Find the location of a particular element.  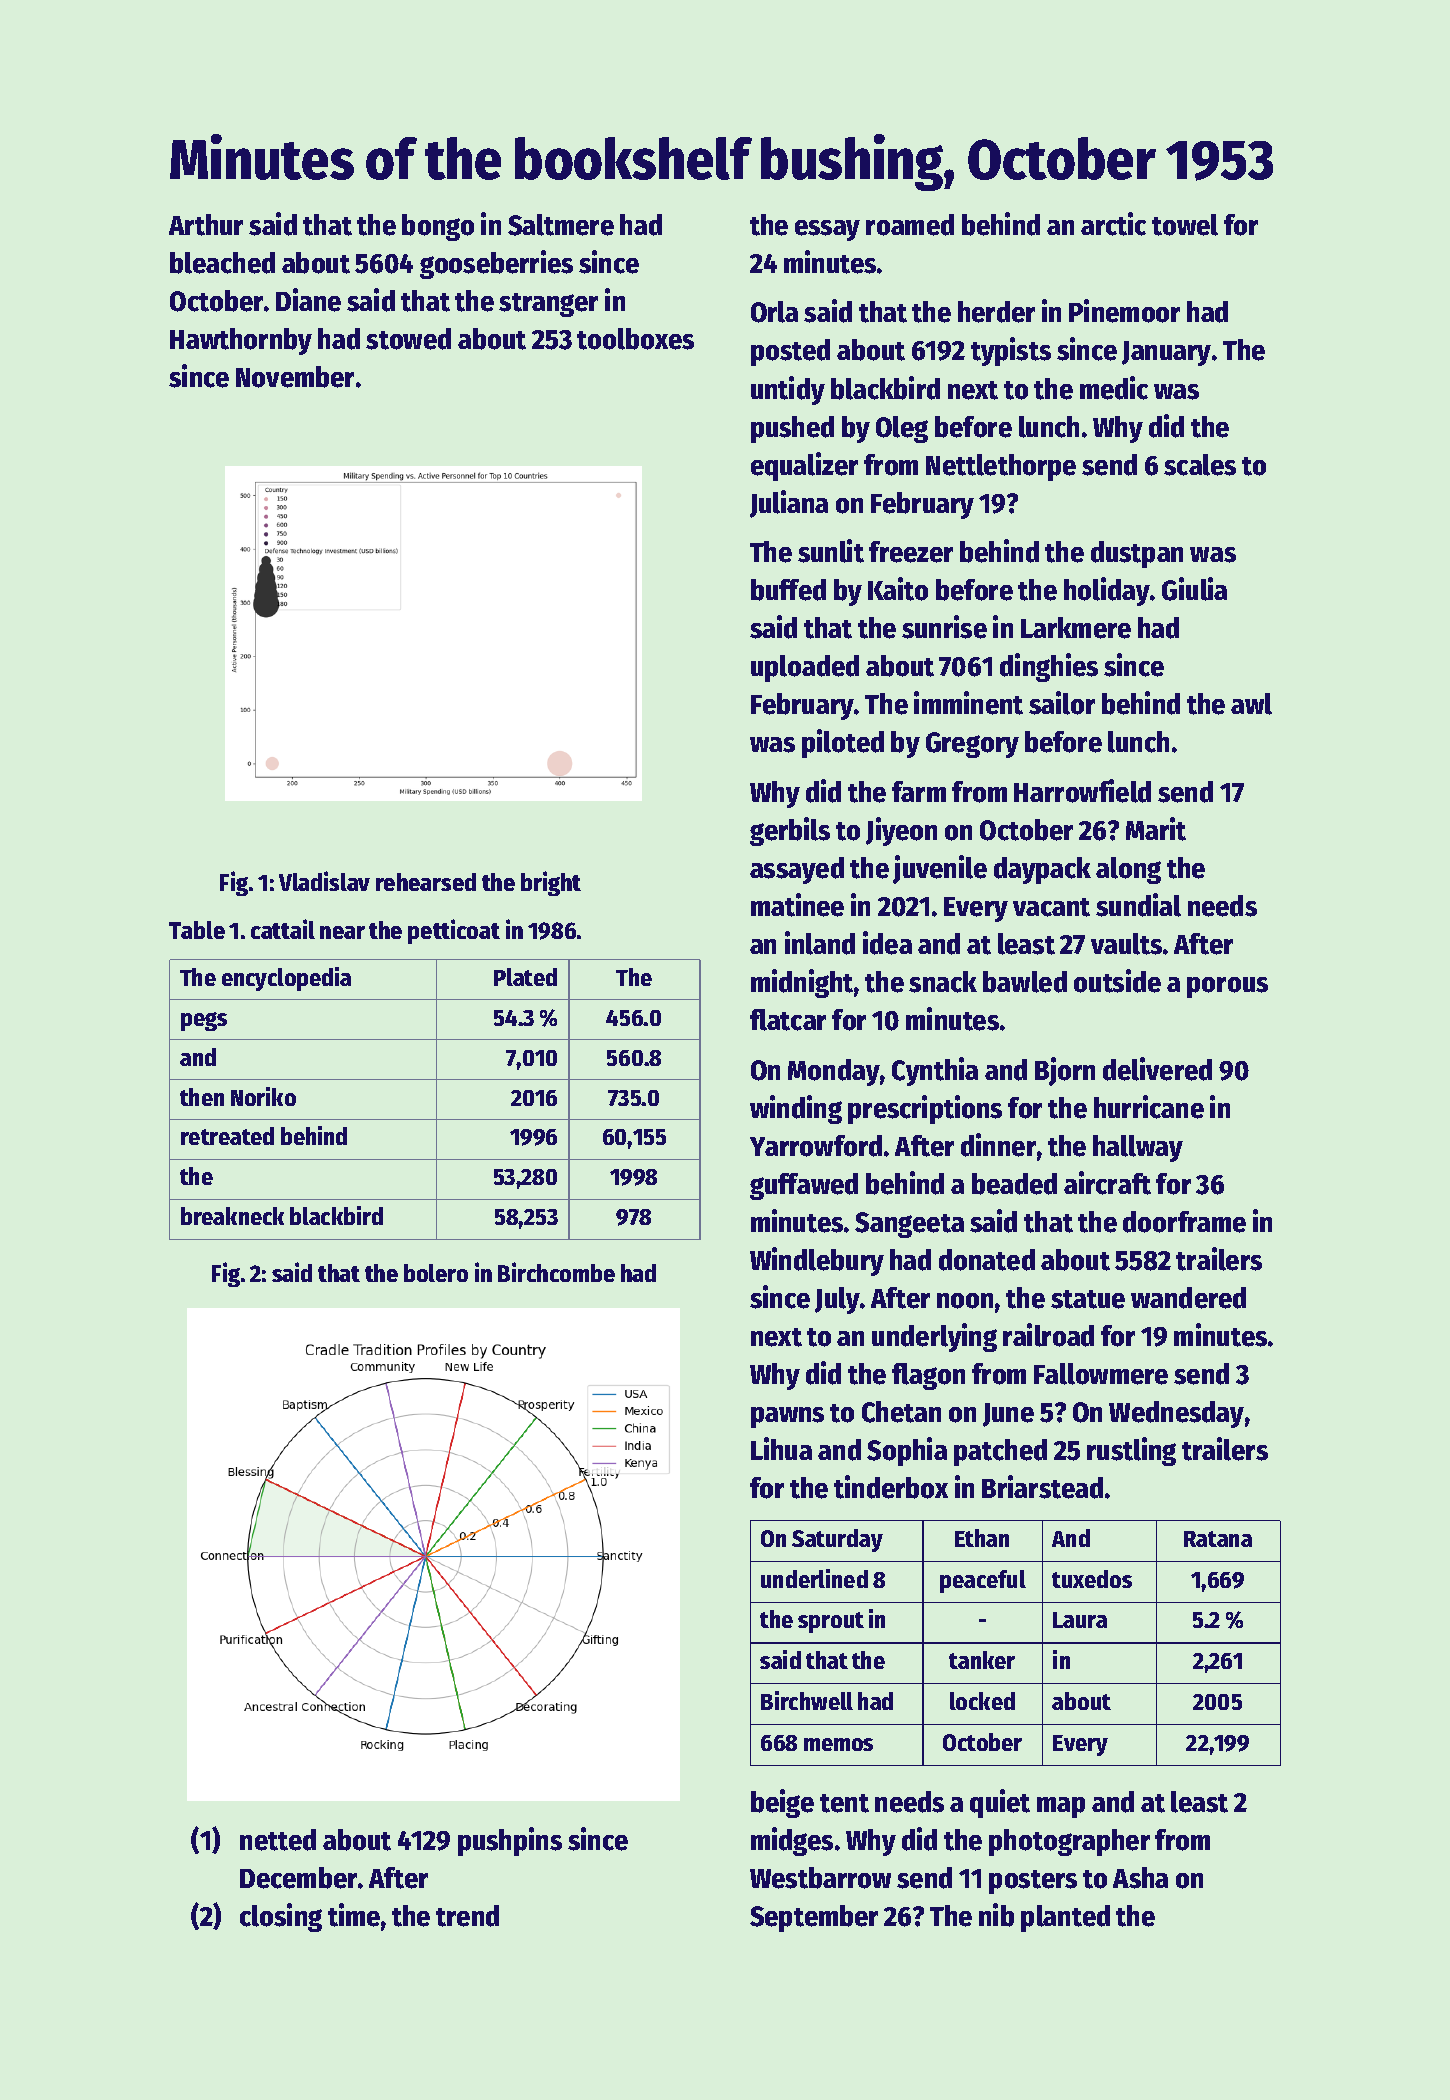

Vladislav is located at coordinates (324, 881).
